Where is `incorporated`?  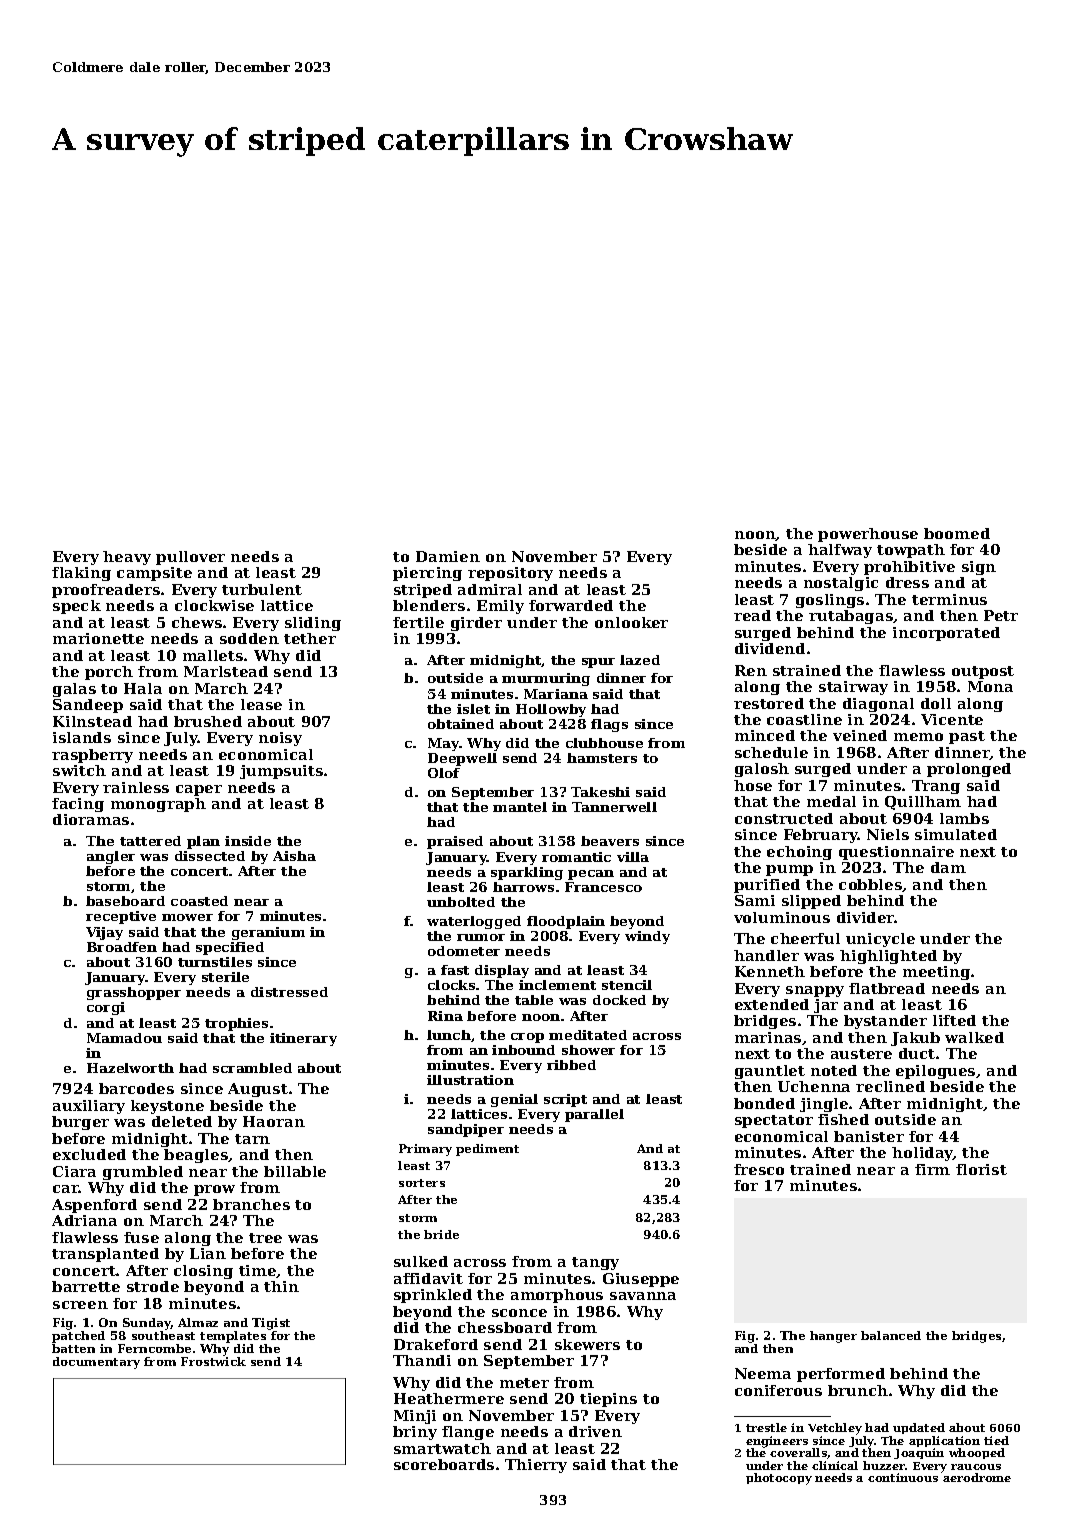
incorporated is located at coordinates (946, 634).
